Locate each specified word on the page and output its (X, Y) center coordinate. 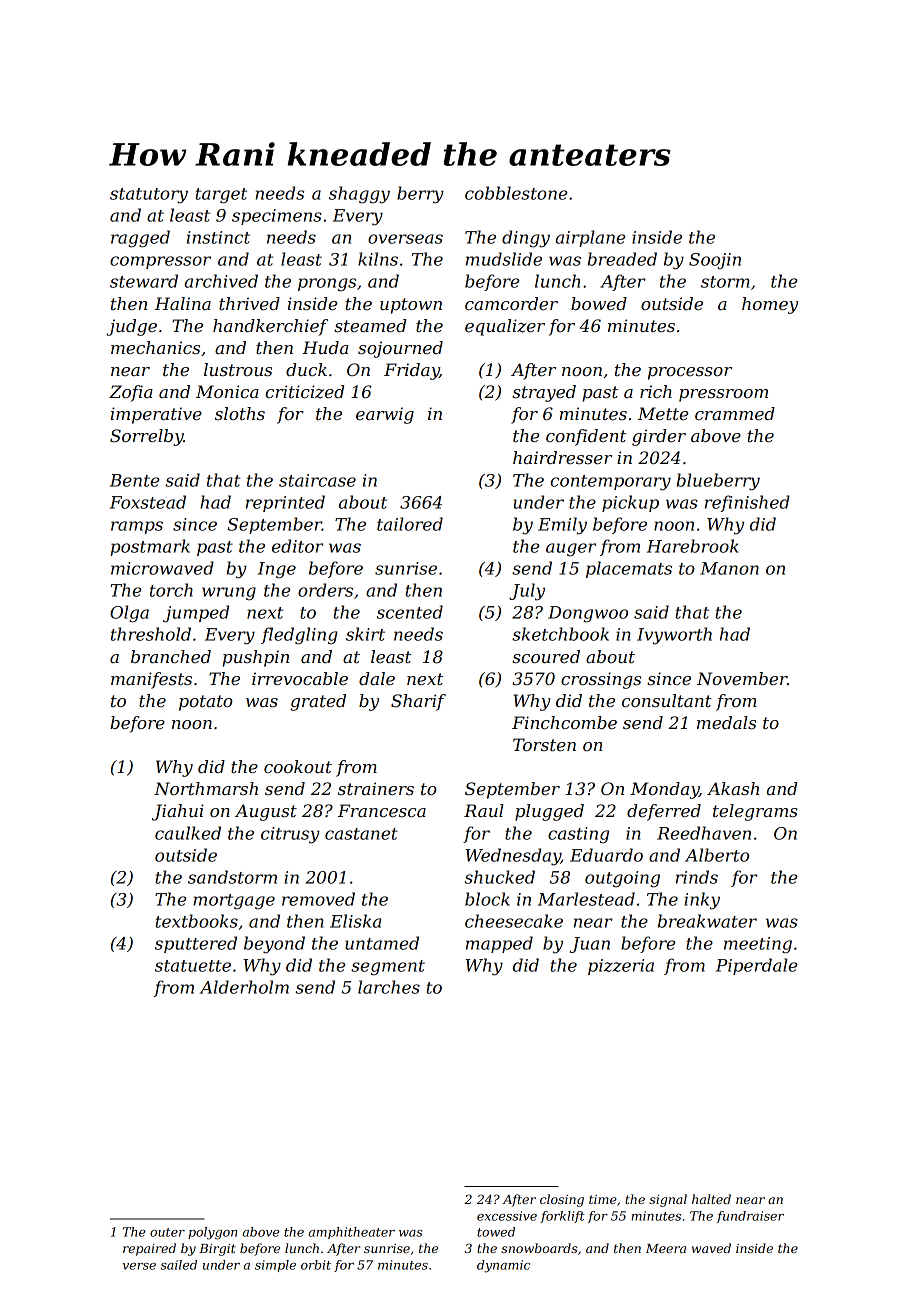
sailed (178, 1265)
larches (389, 987)
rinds (697, 877)
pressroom (723, 395)
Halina (183, 303)
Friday (411, 371)
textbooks (197, 921)
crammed (735, 414)
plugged (549, 812)
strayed (544, 393)
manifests (151, 680)
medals (726, 722)
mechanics (155, 347)
